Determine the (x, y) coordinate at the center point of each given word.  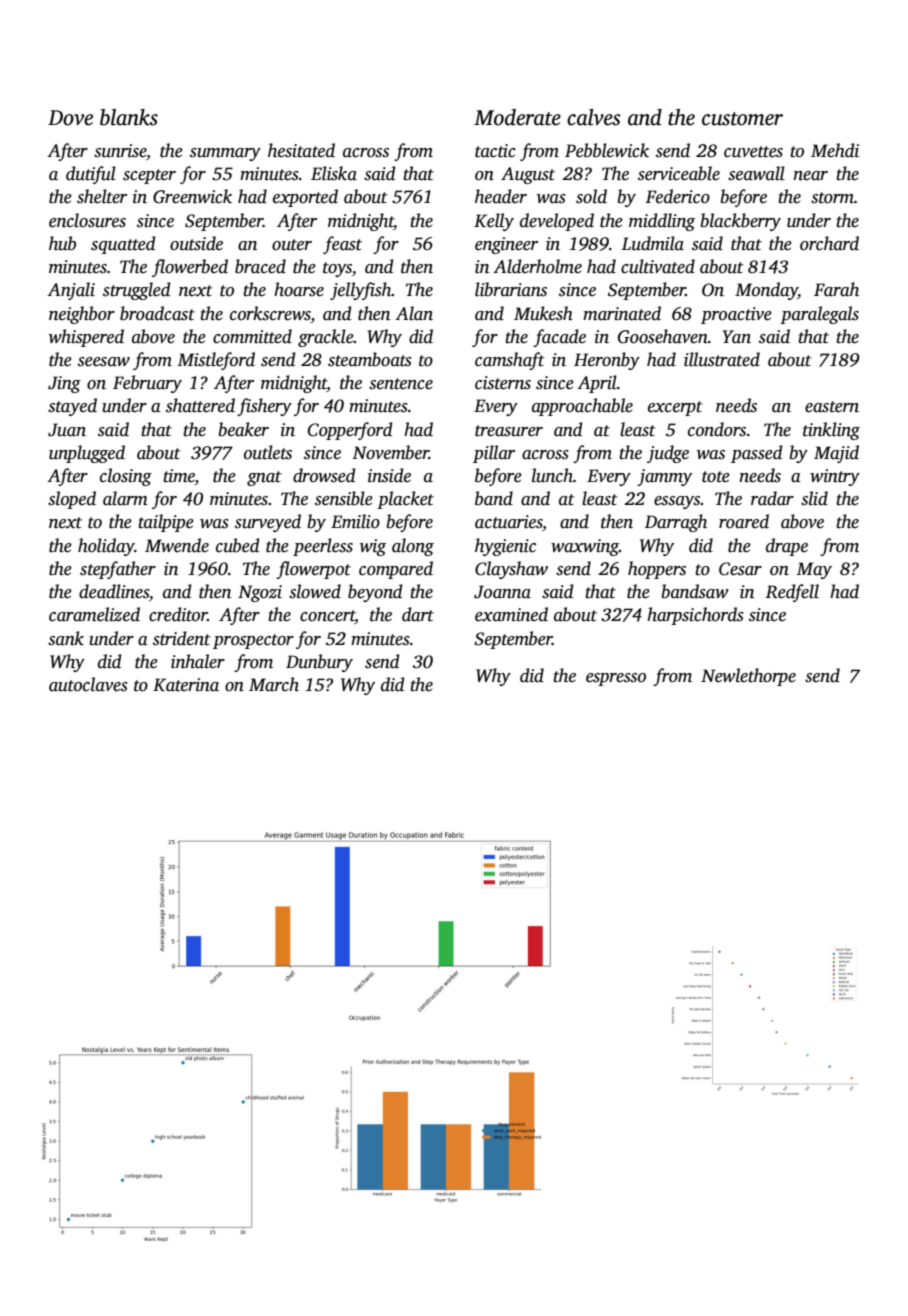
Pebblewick (607, 150)
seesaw (104, 362)
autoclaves (88, 684)
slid (814, 498)
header (501, 196)
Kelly (494, 222)
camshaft (509, 361)
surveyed (268, 523)
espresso (616, 679)
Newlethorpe (748, 677)
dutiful (91, 175)
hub (62, 243)
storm (832, 198)
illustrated (722, 359)
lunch (552, 475)
